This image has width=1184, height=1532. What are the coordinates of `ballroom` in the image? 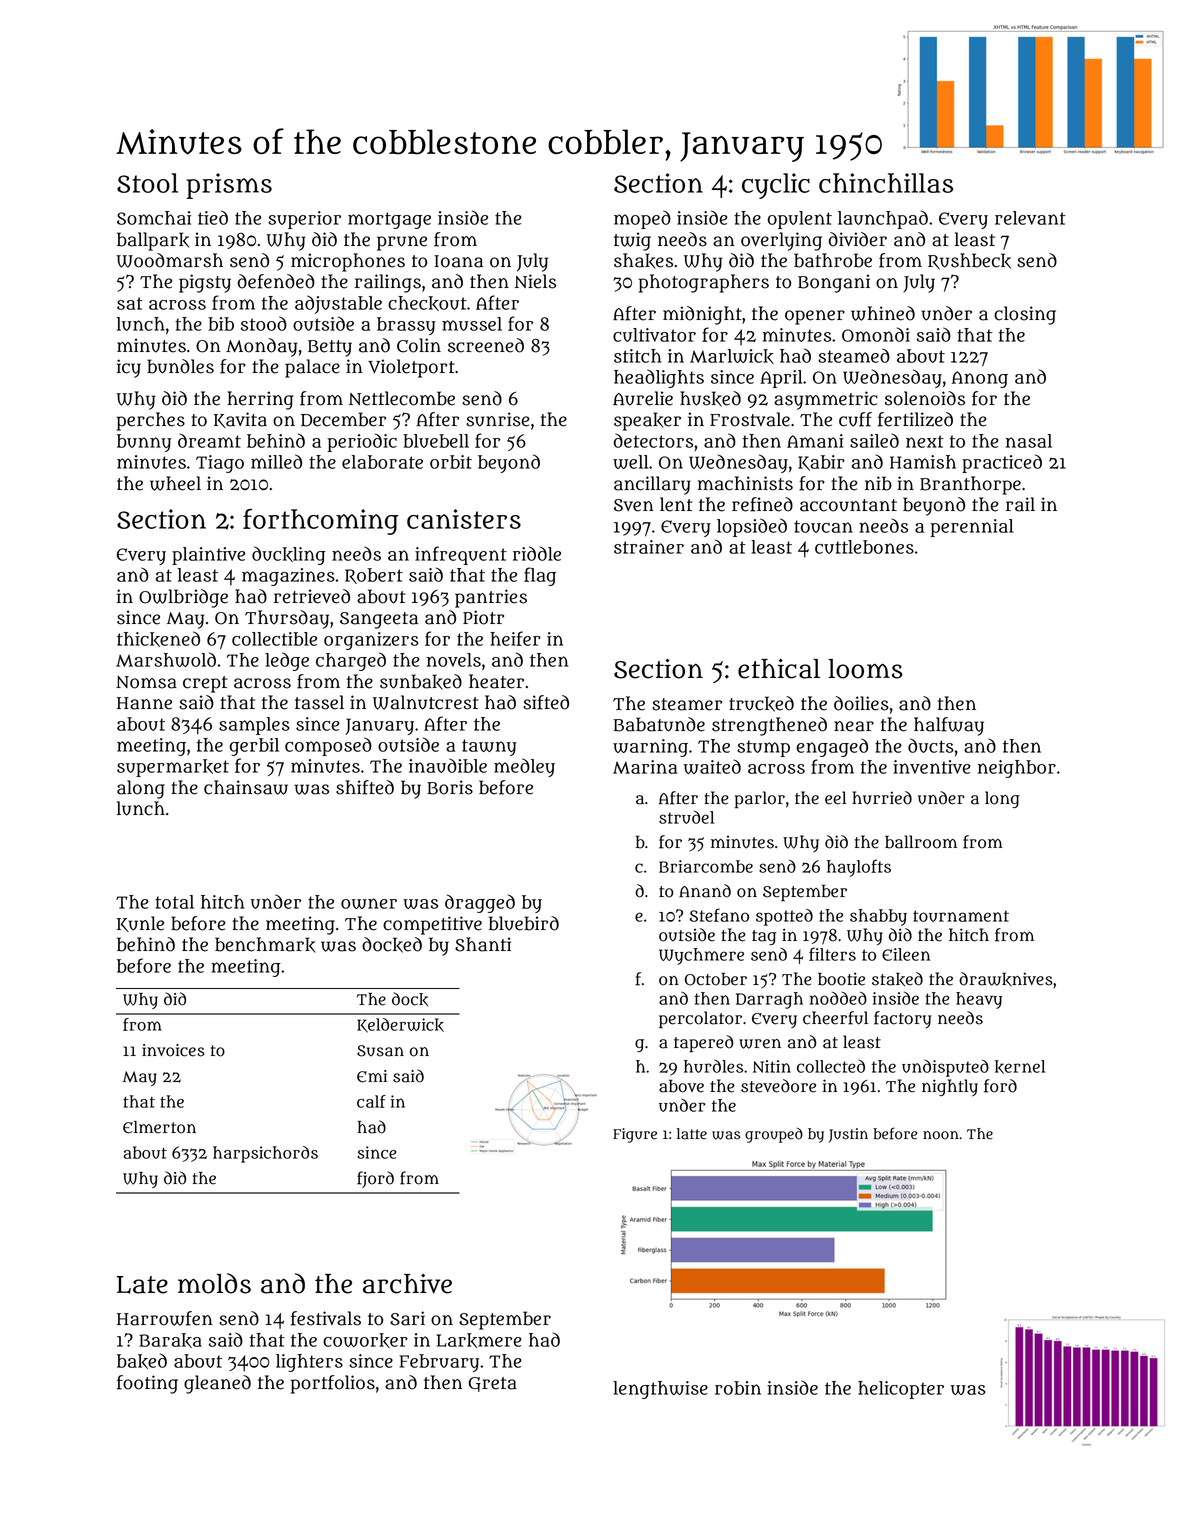 It's located at (921, 842).
